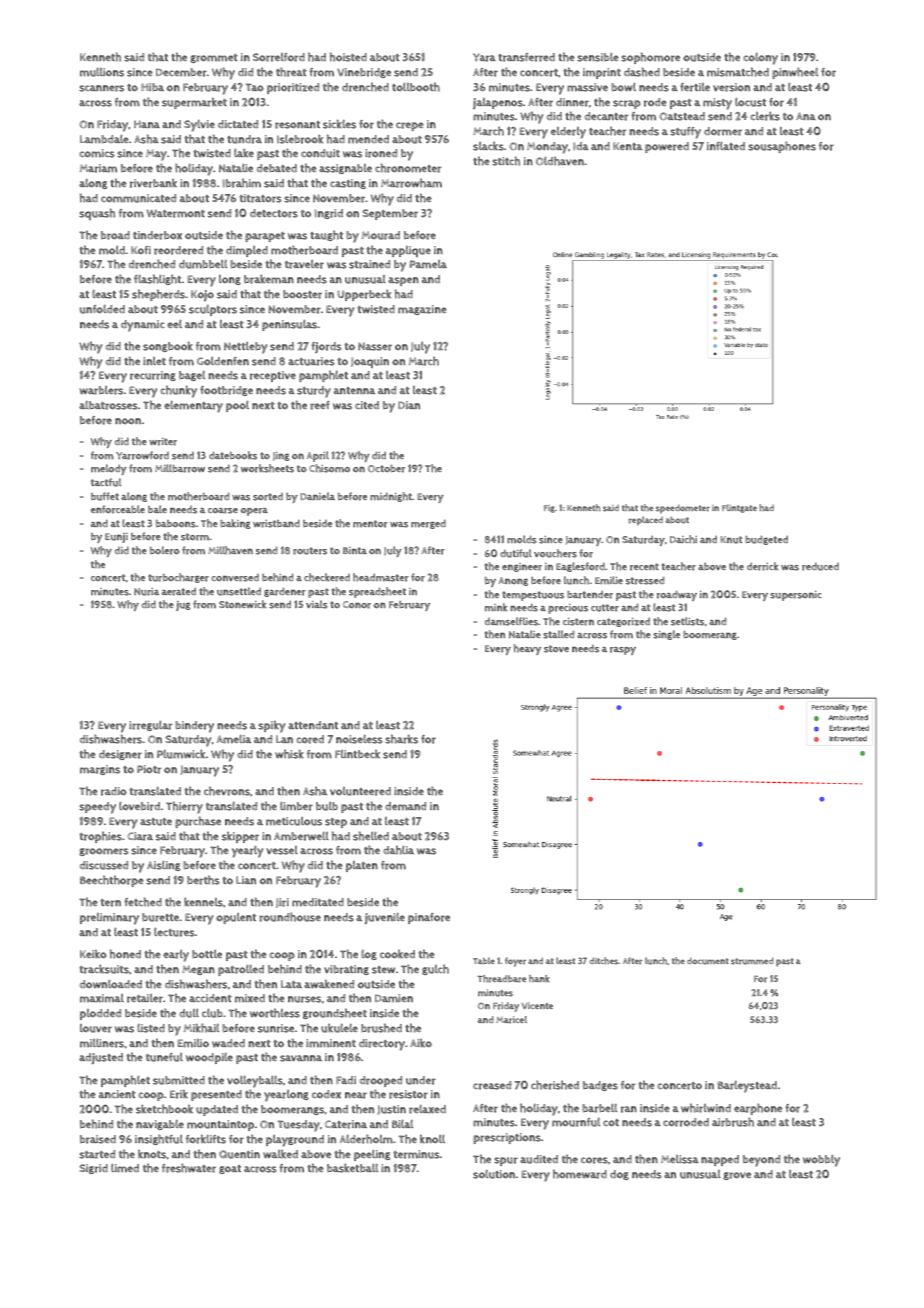  I want to click on speedometer, so click(683, 509).
